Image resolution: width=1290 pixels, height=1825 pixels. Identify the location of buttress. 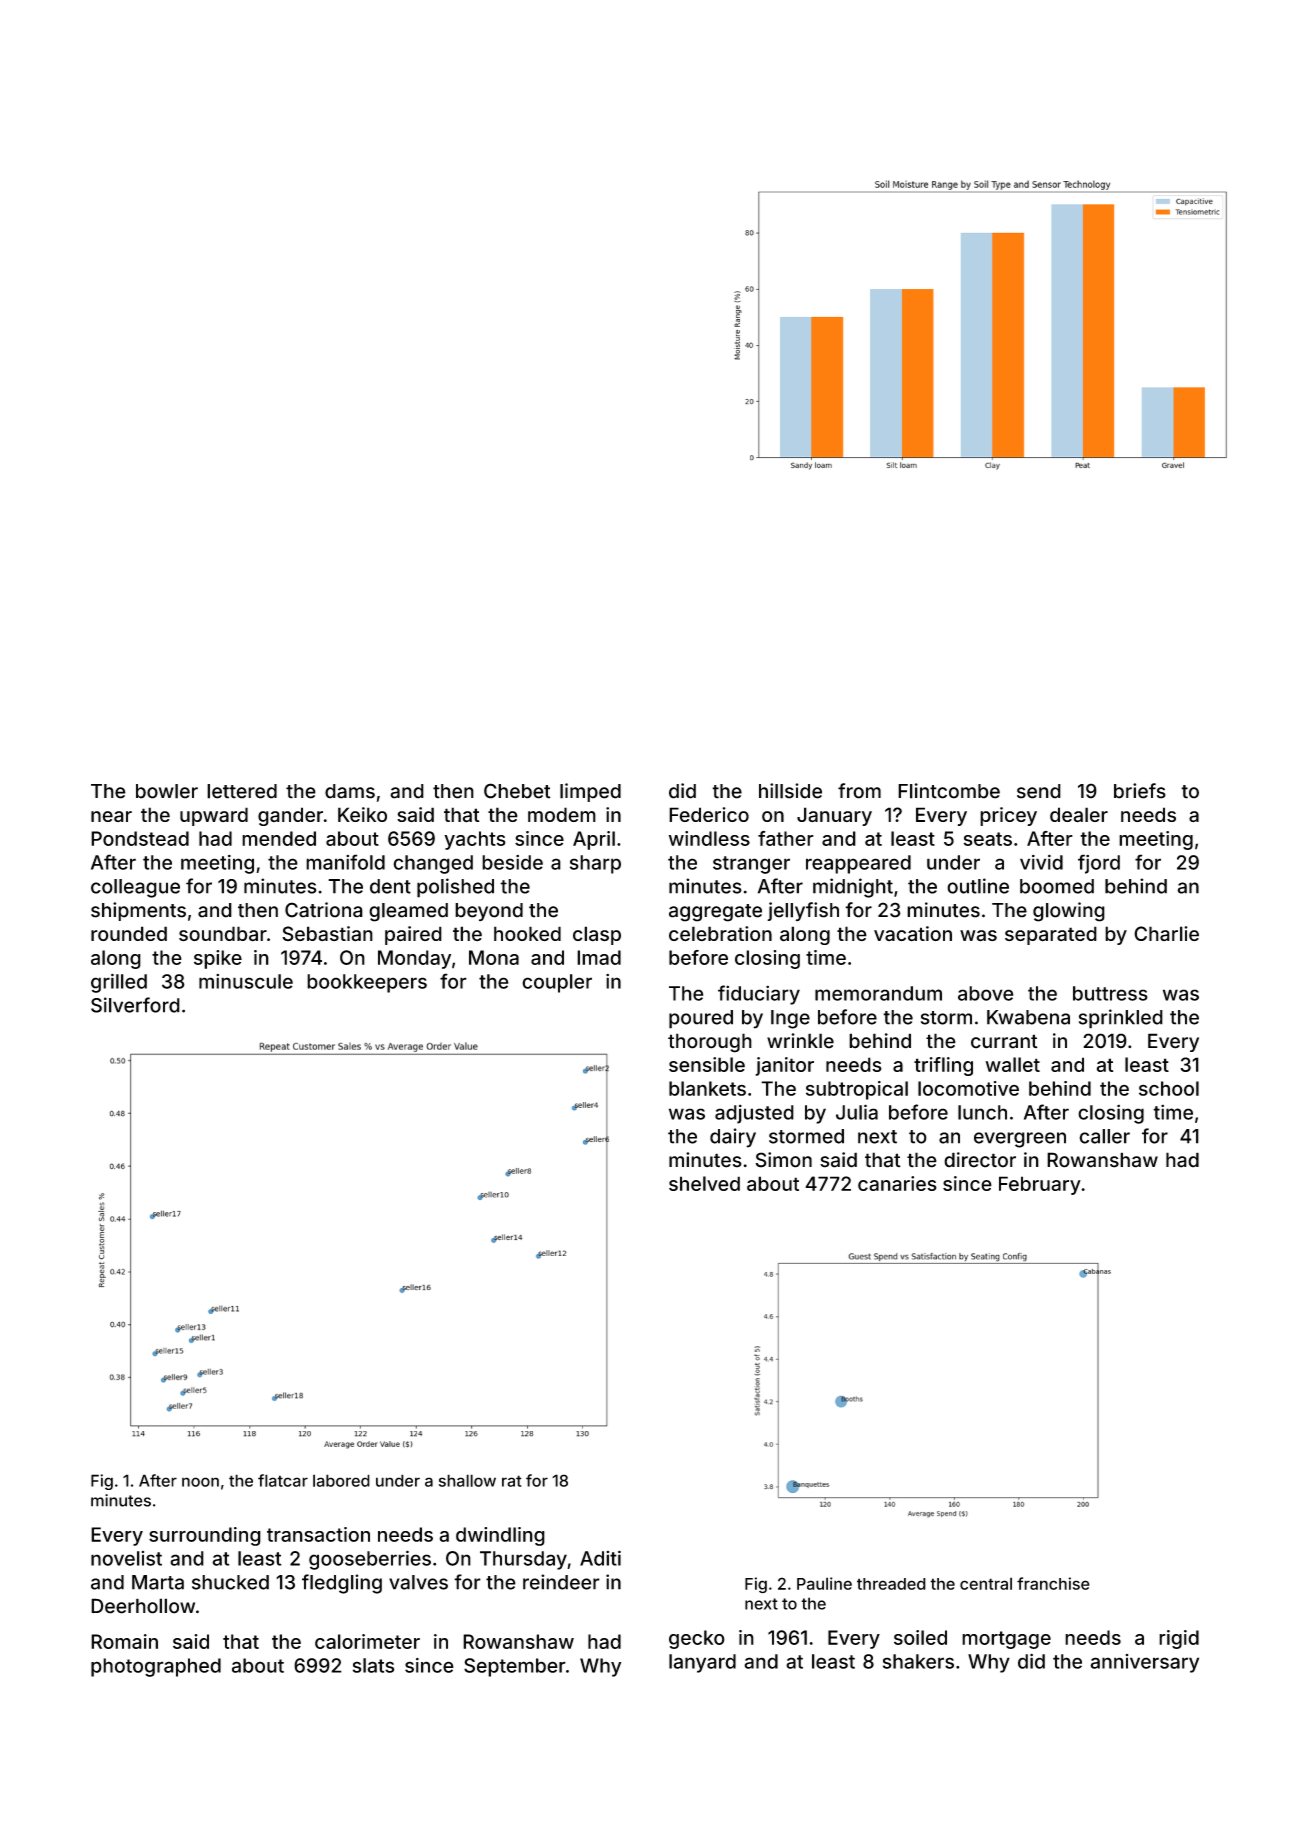
(1110, 993).
